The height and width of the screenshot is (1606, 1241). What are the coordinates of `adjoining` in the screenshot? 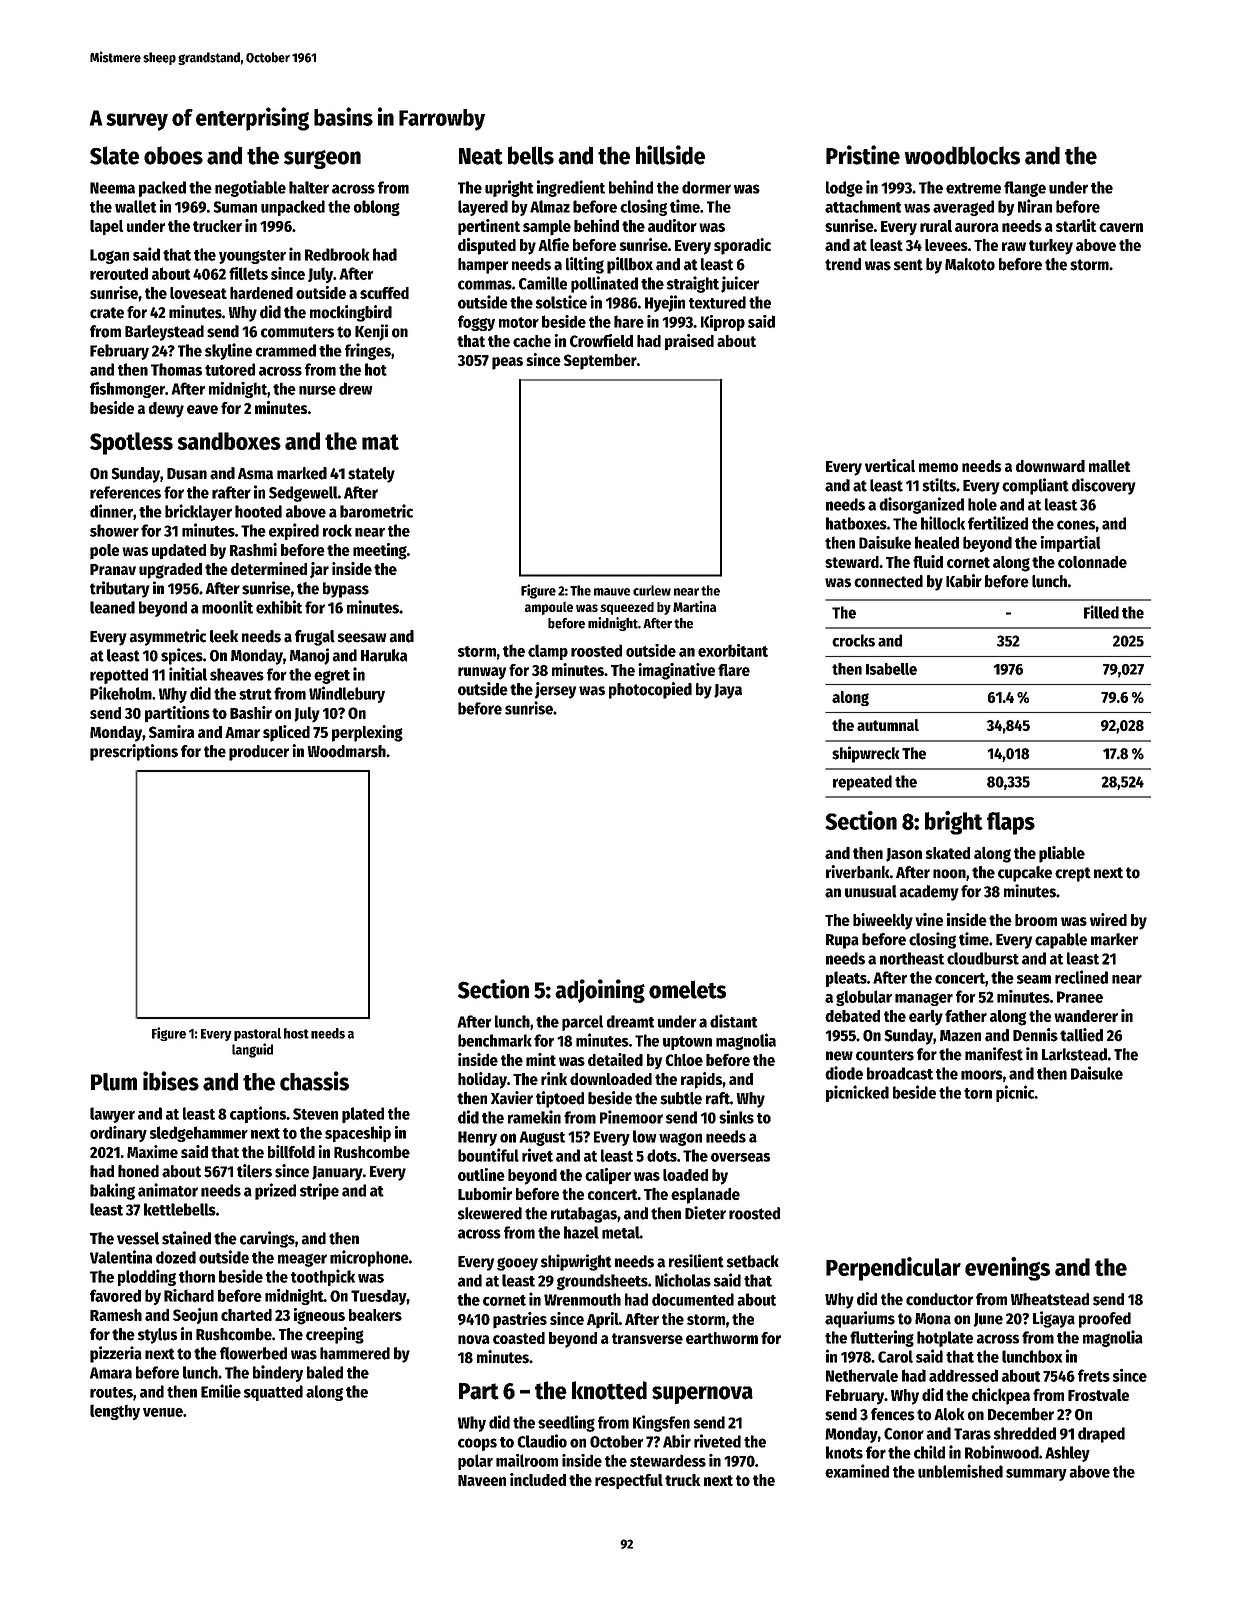 It's located at (600, 991).
